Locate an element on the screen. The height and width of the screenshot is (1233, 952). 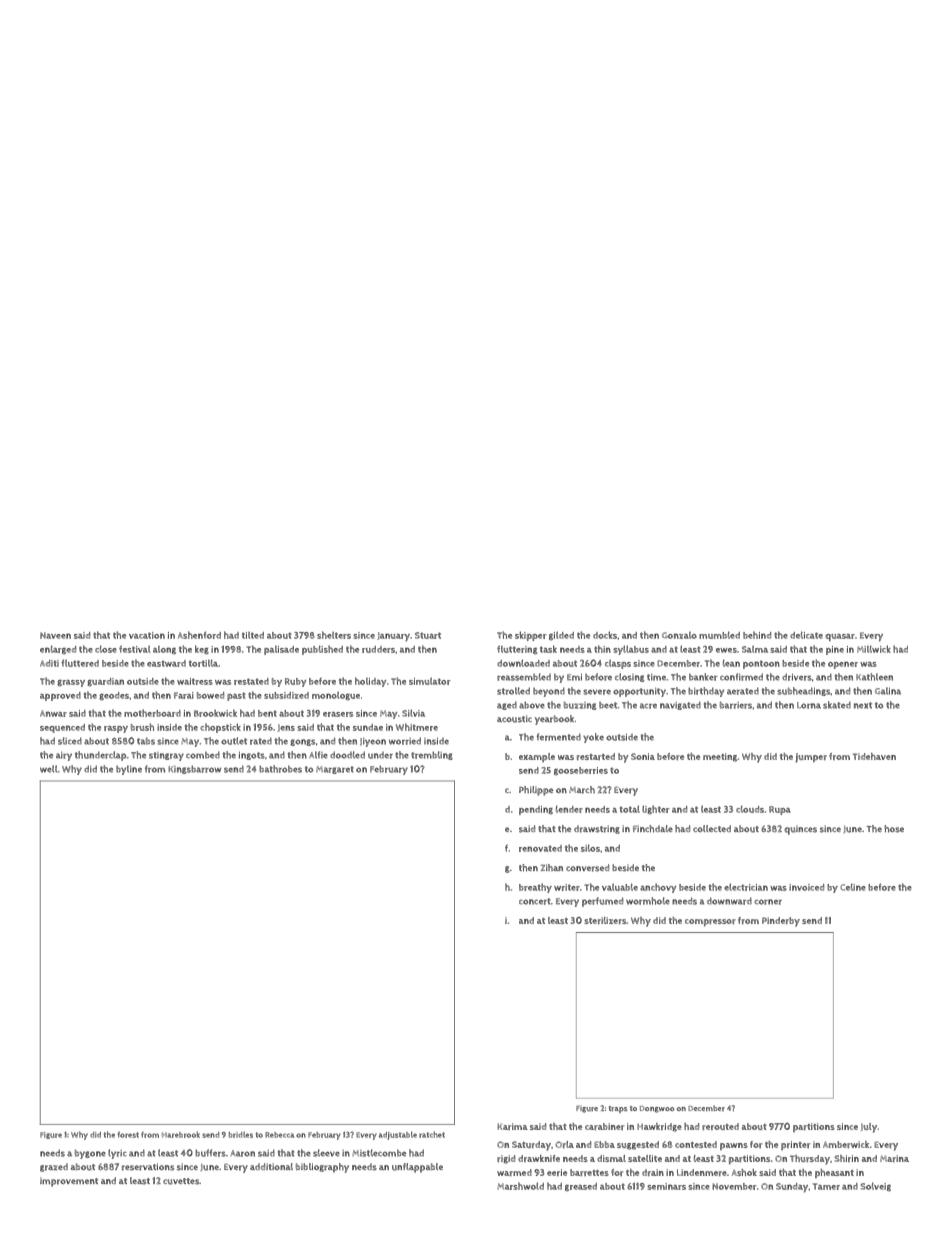
breathy is located at coordinates (535, 888).
